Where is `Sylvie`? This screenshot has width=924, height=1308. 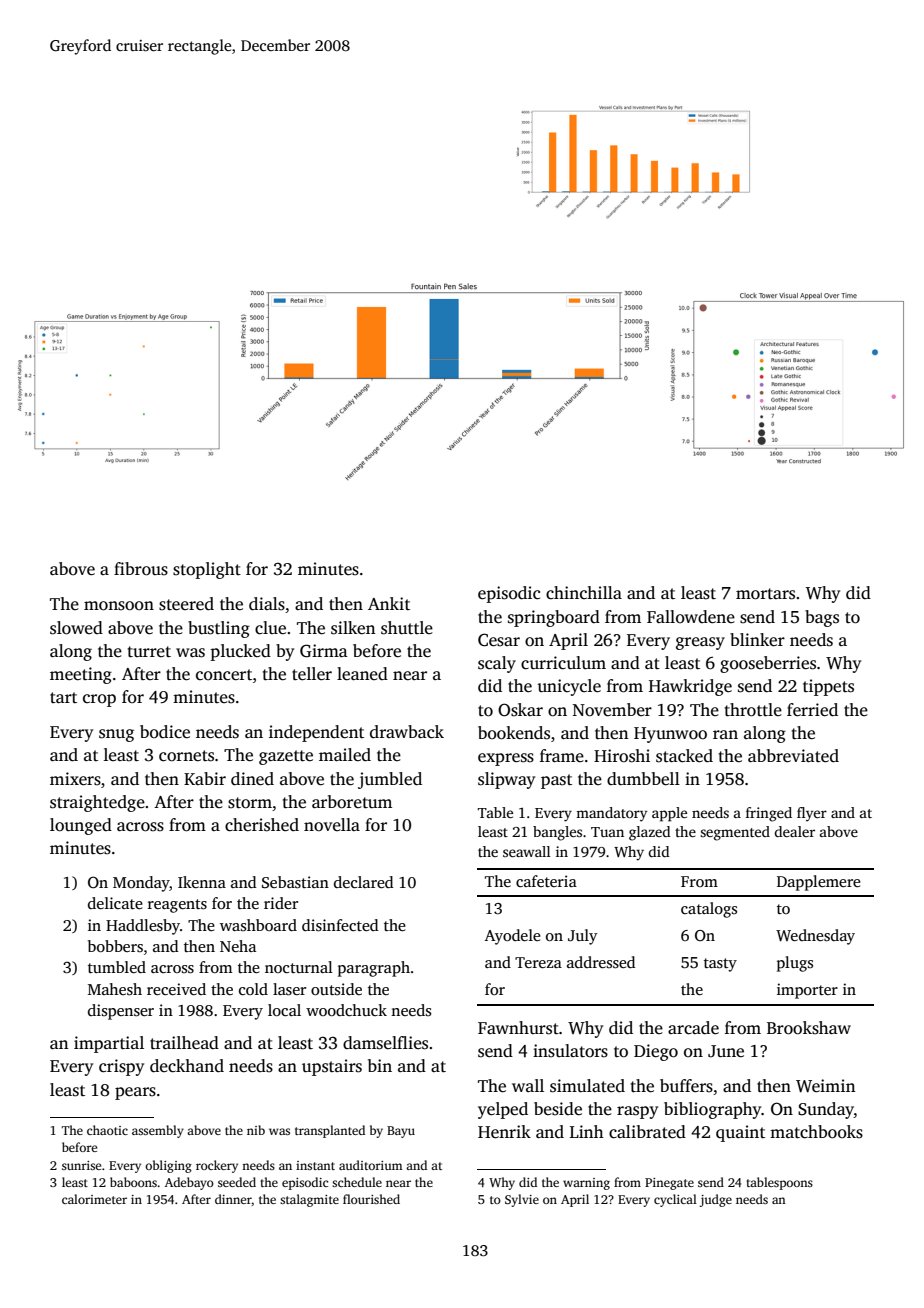
Sylvie is located at coordinates (522, 1200).
